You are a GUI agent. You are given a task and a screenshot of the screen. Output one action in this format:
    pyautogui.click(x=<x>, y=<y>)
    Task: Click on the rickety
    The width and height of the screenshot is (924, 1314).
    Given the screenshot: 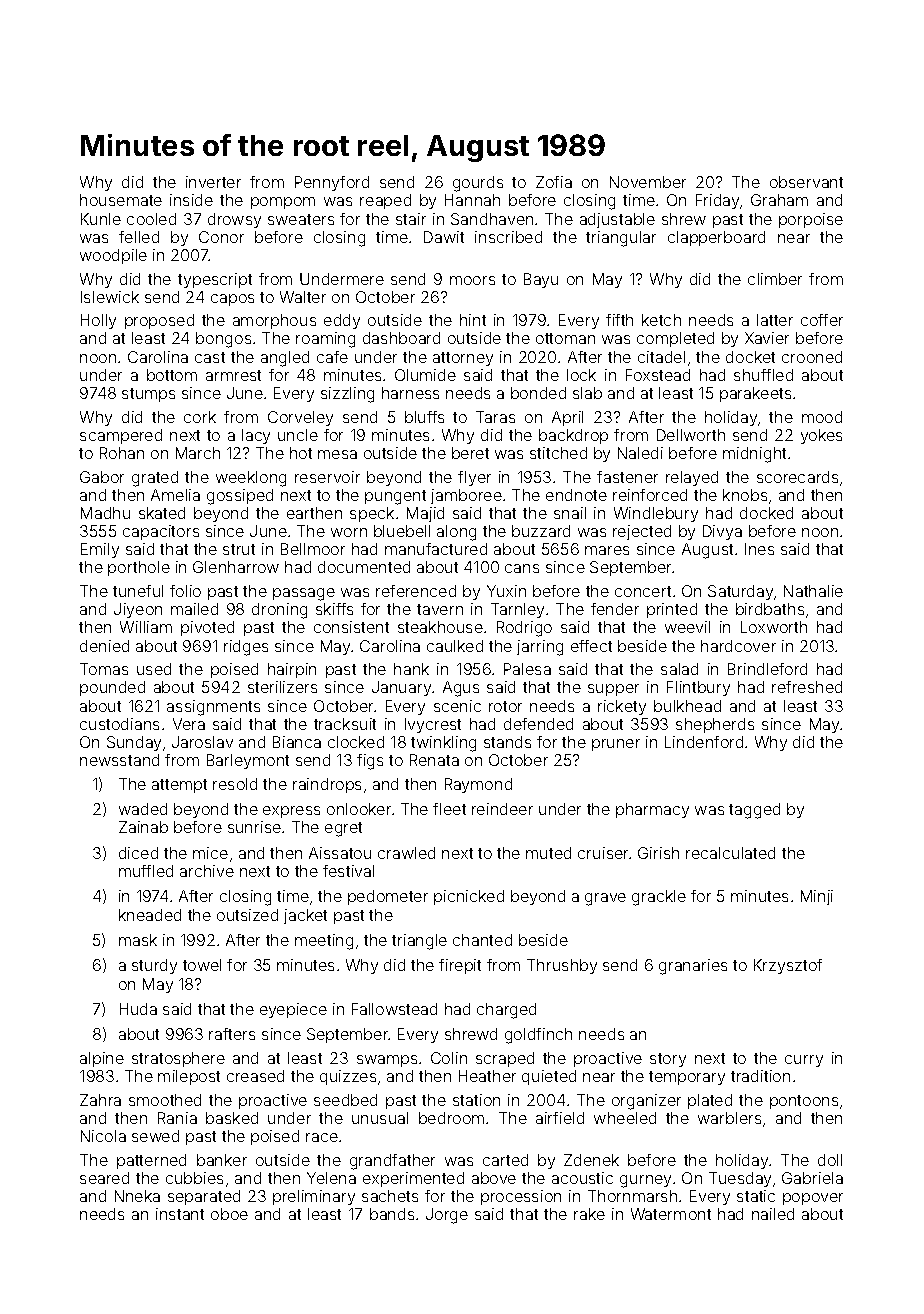 What is the action you would take?
    pyautogui.click(x=622, y=707)
